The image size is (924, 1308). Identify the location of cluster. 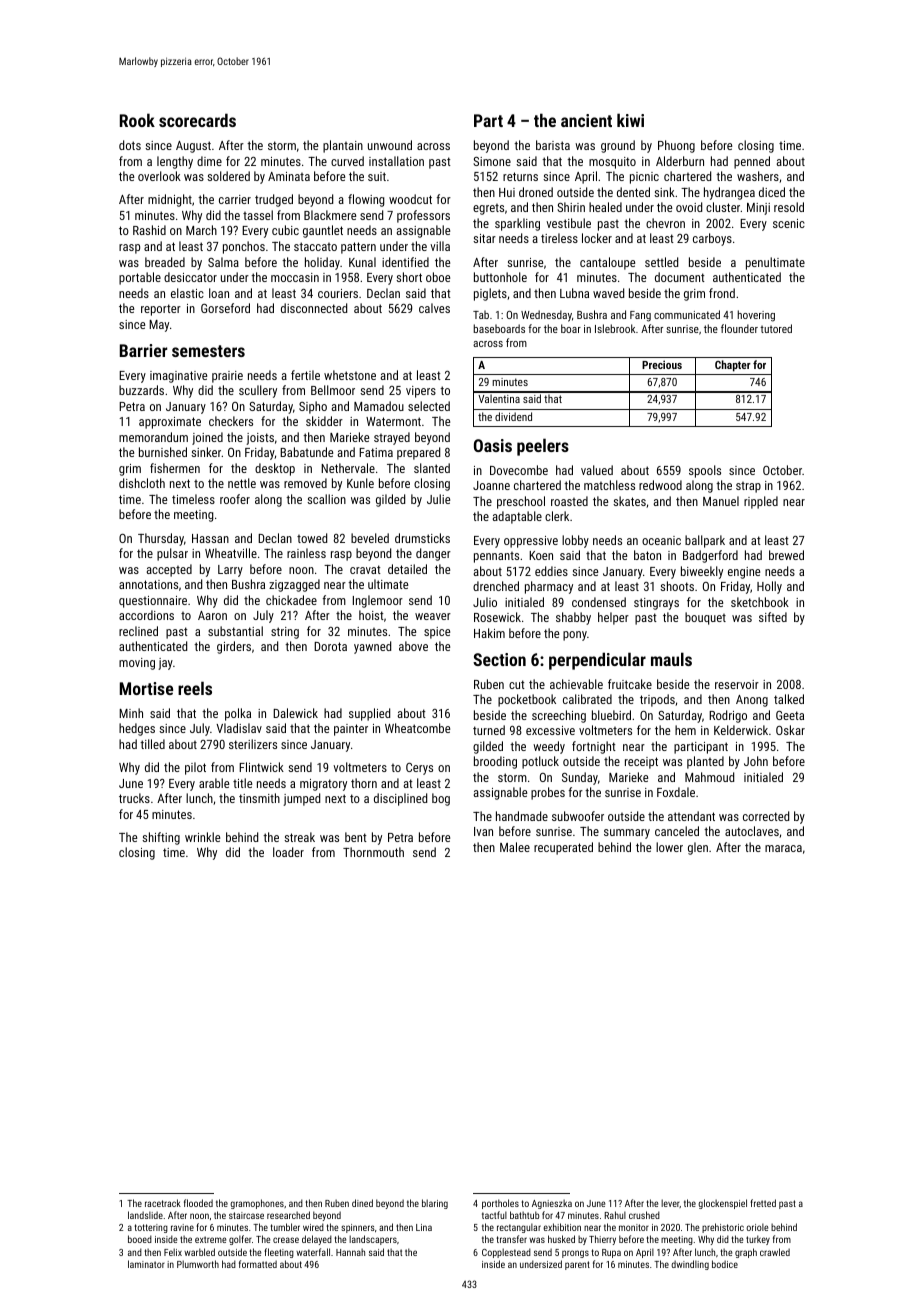
(723, 207).
